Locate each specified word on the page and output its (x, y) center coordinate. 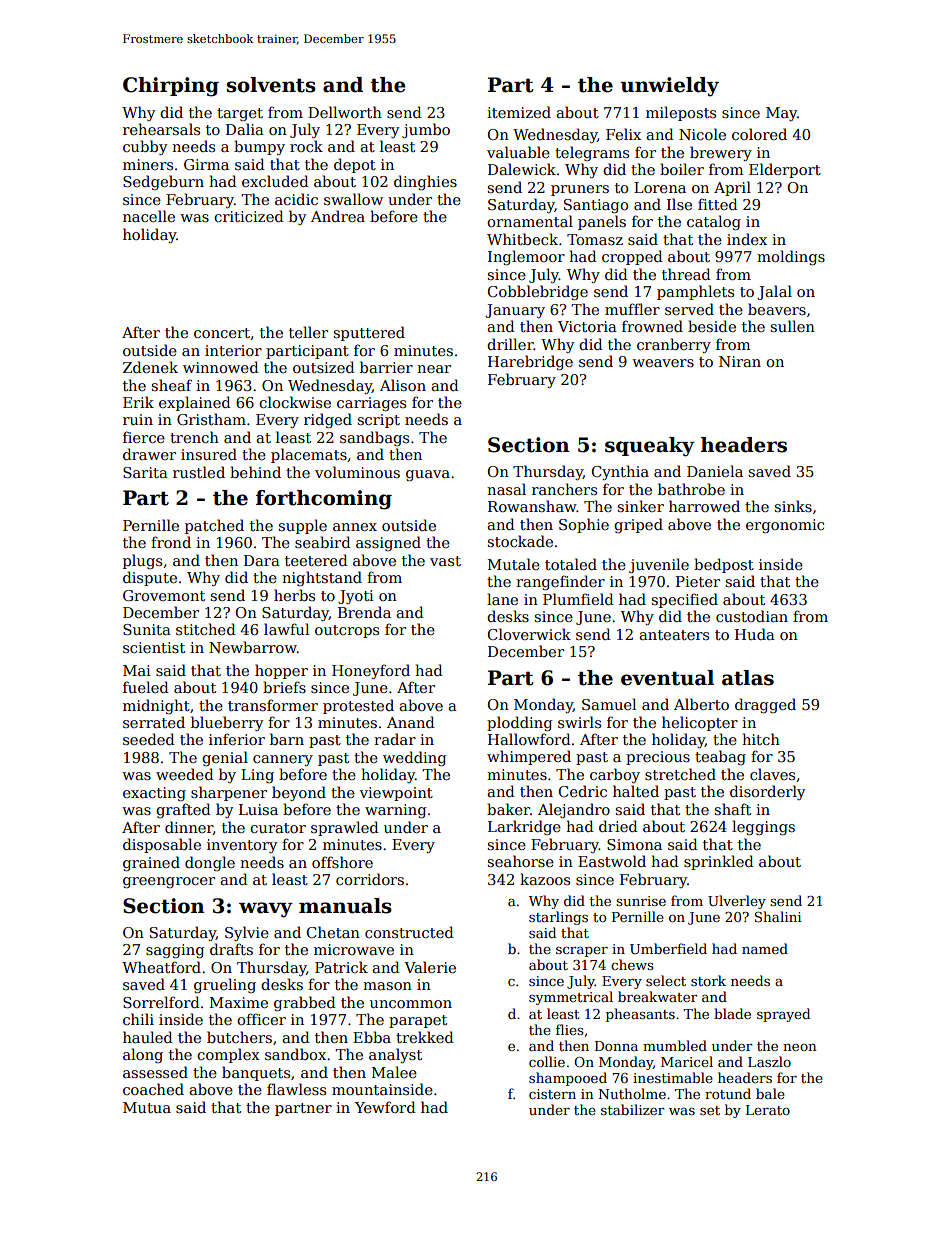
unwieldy (669, 87)
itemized (519, 112)
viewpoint (396, 794)
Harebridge (530, 362)
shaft (732, 809)
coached (153, 1089)
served (689, 309)
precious (658, 758)
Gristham (211, 419)
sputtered (369, 333)
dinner (189, 828)
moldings (791, 257)
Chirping (171, 87)
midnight (156, 706)
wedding (415, 758)
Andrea (338, 216)
